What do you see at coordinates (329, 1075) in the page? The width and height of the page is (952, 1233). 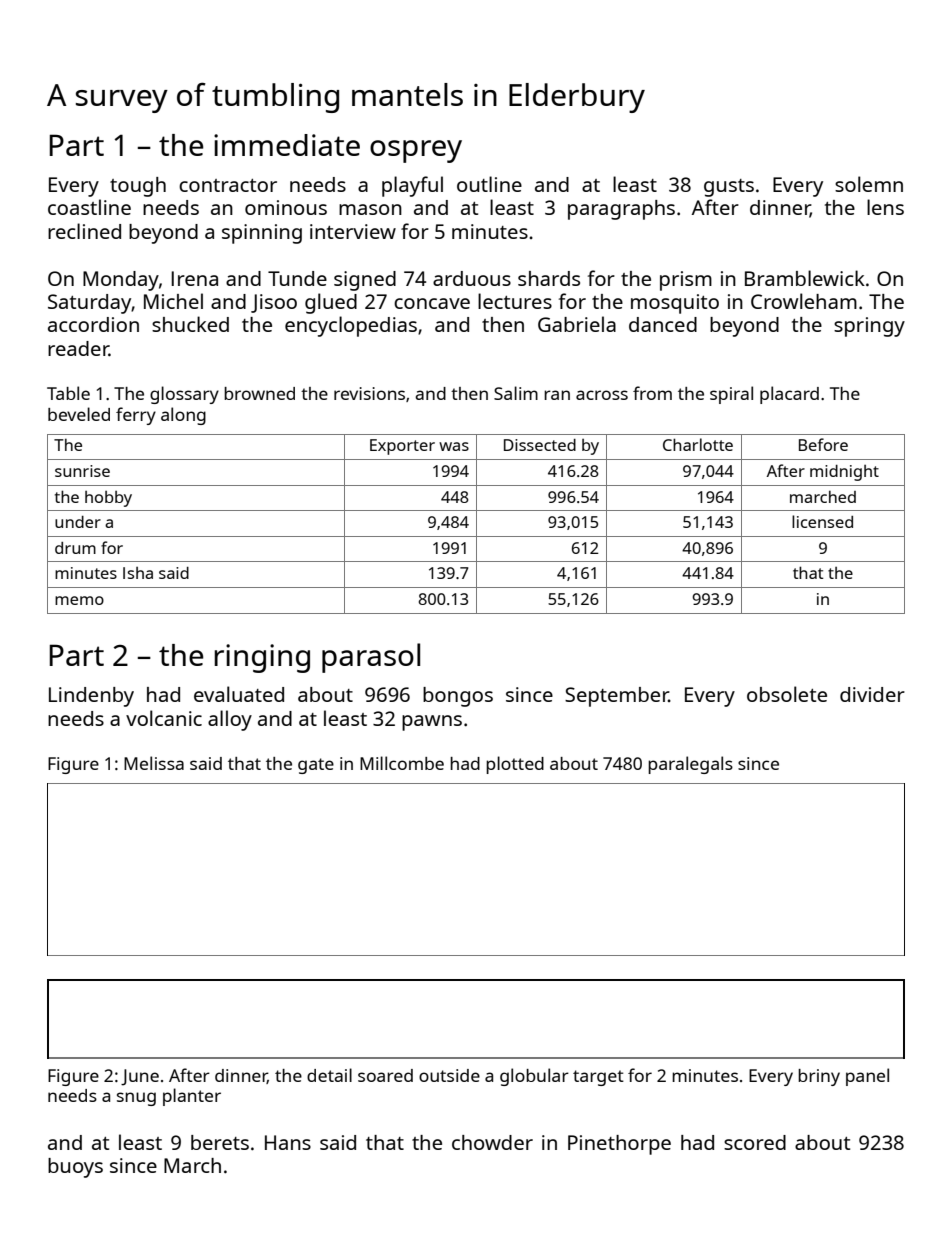 I see `detail` at bounding box center [329, 1075].
